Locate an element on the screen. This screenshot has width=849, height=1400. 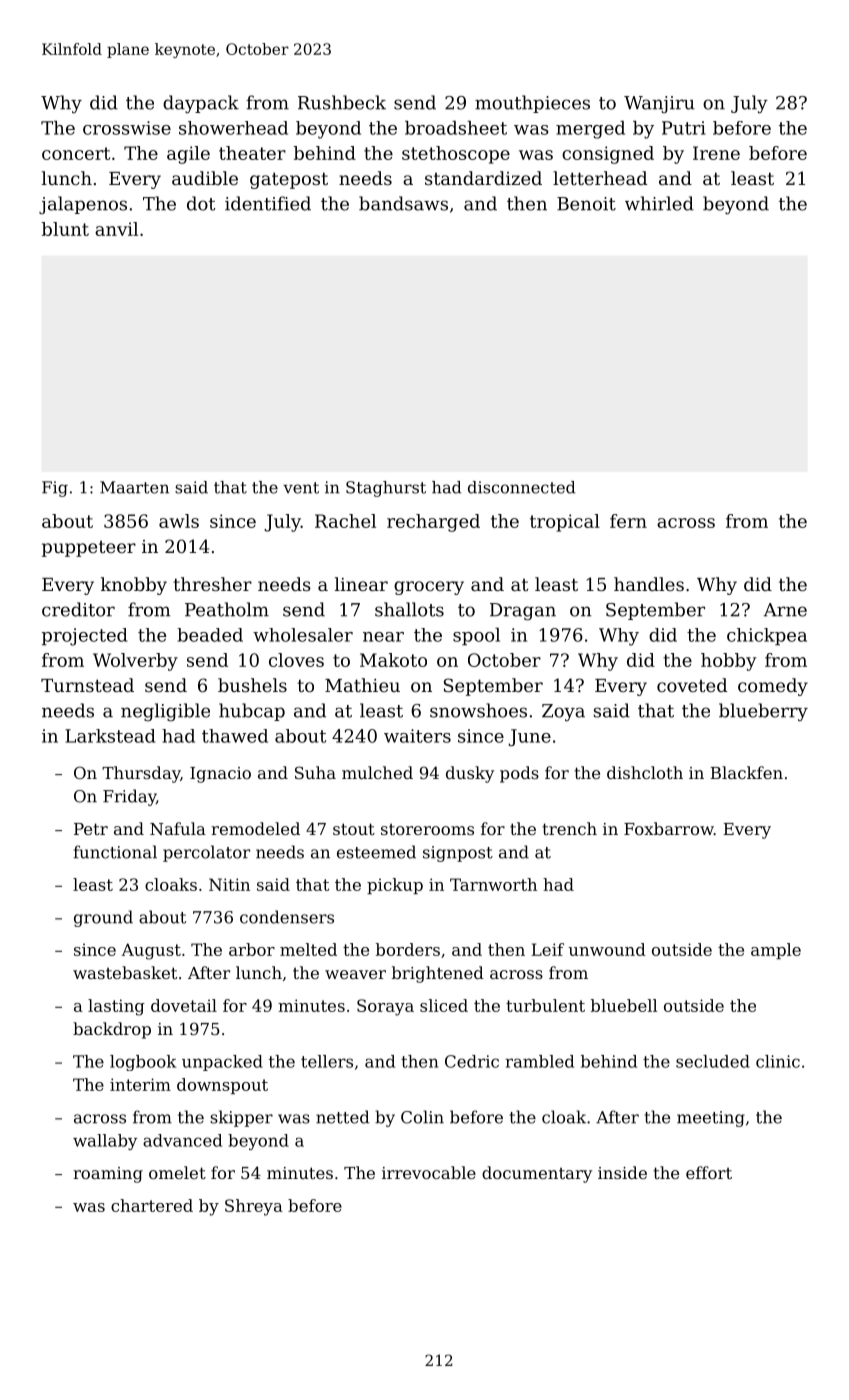
Makoto is located at coordinates (393, 660).
